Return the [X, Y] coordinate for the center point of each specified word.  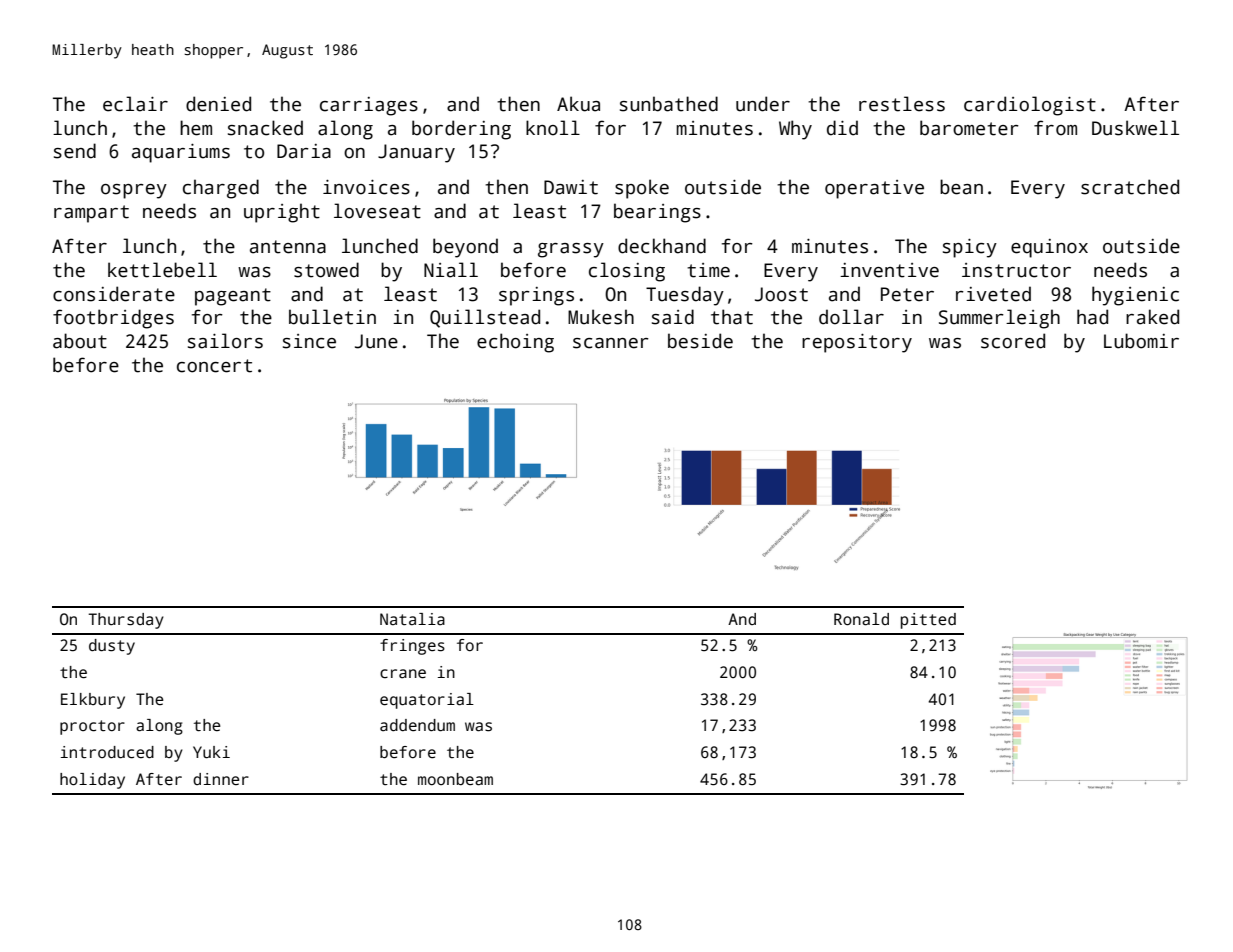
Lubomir [1141, 341]
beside [700, 341]
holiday [92, 781]
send [75, 151]
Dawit [571, 187]
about [80, 341]
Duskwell [1135, 128]
